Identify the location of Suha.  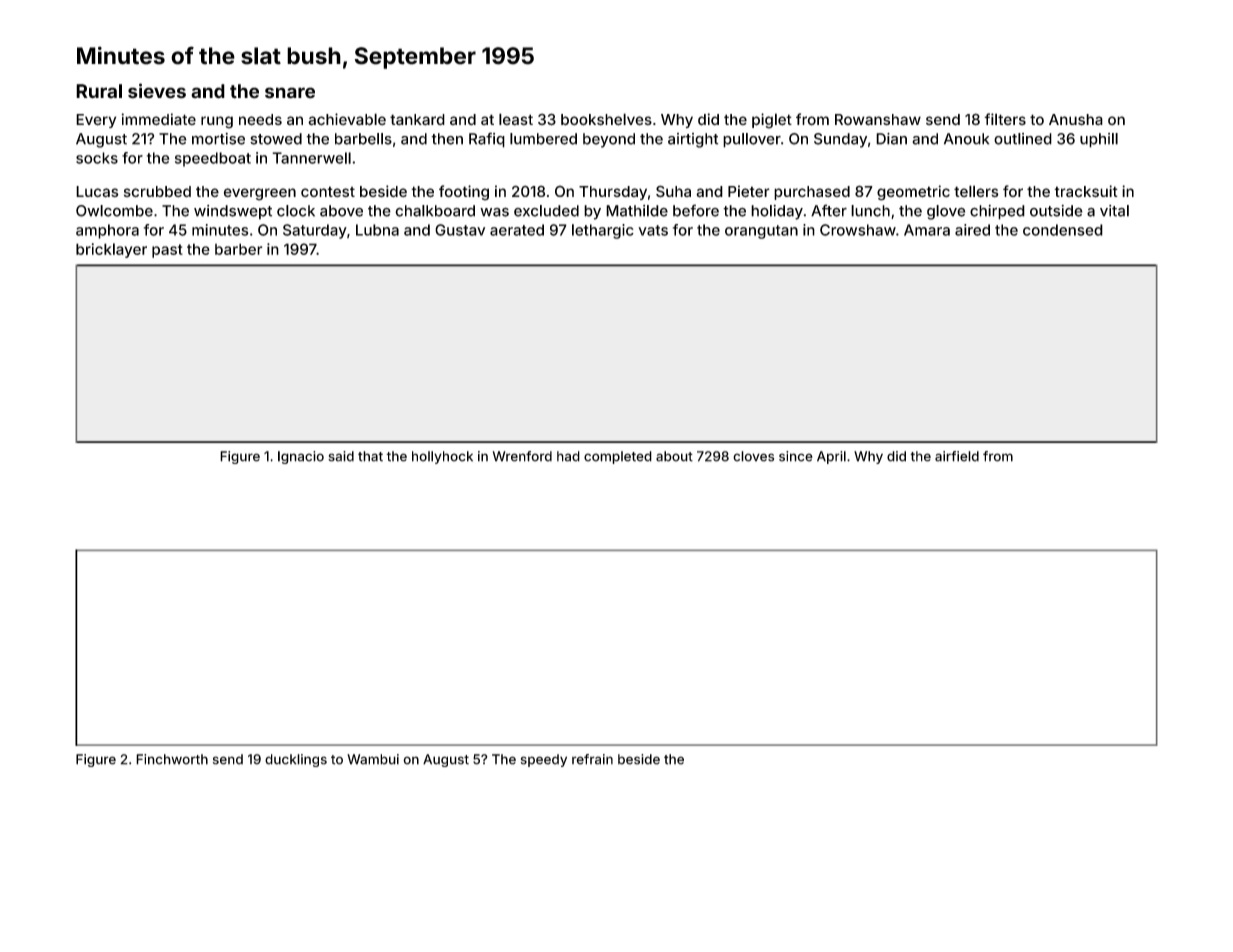
(673, 191).
